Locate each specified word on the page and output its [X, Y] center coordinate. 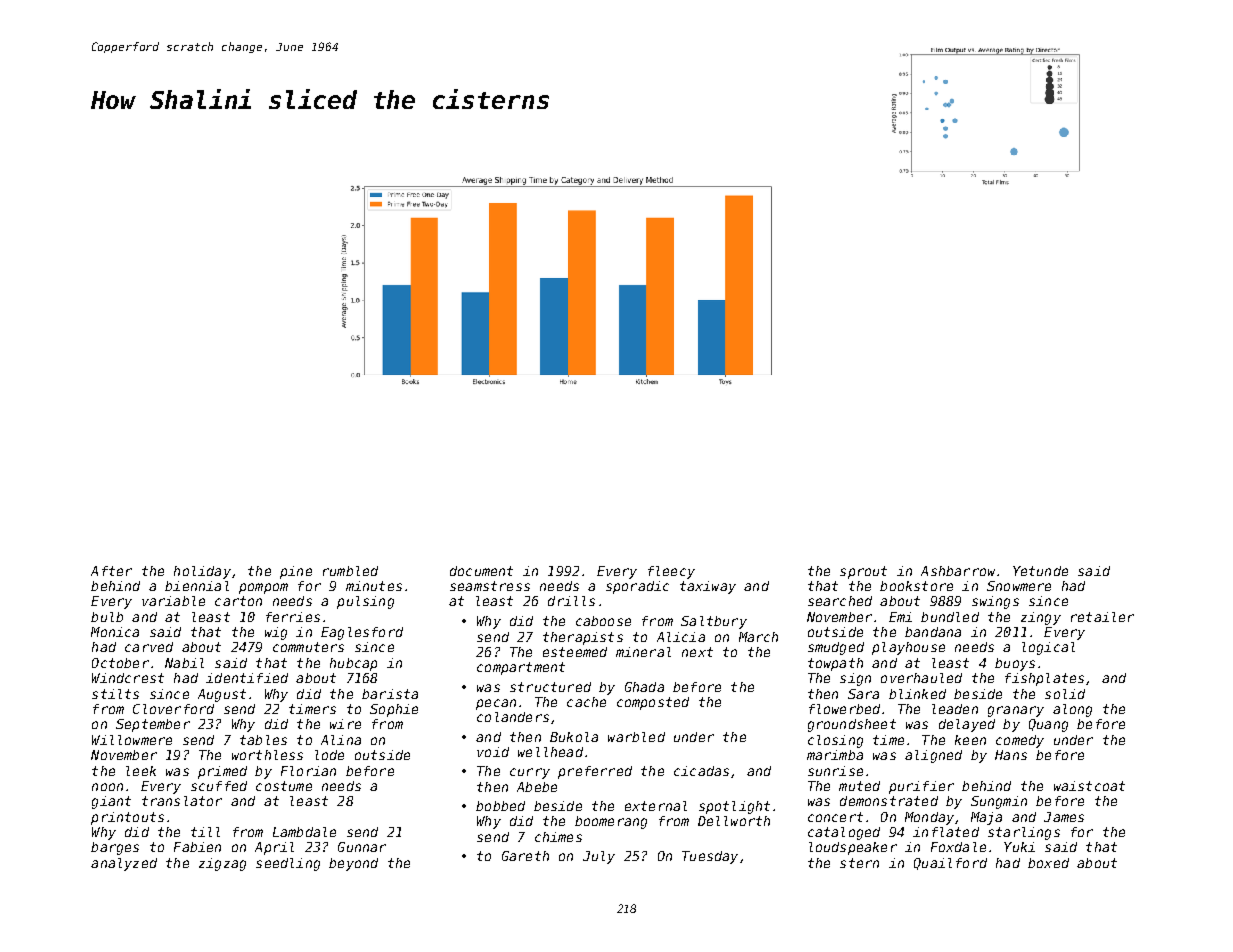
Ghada [644, 687]
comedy [1020, 741]
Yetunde [1040, 571]
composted [653, 703]
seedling [288, 864]
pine [296, 572]
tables [263, 740]
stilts [115, 694]
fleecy [671, 572]
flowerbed [844, 709]
